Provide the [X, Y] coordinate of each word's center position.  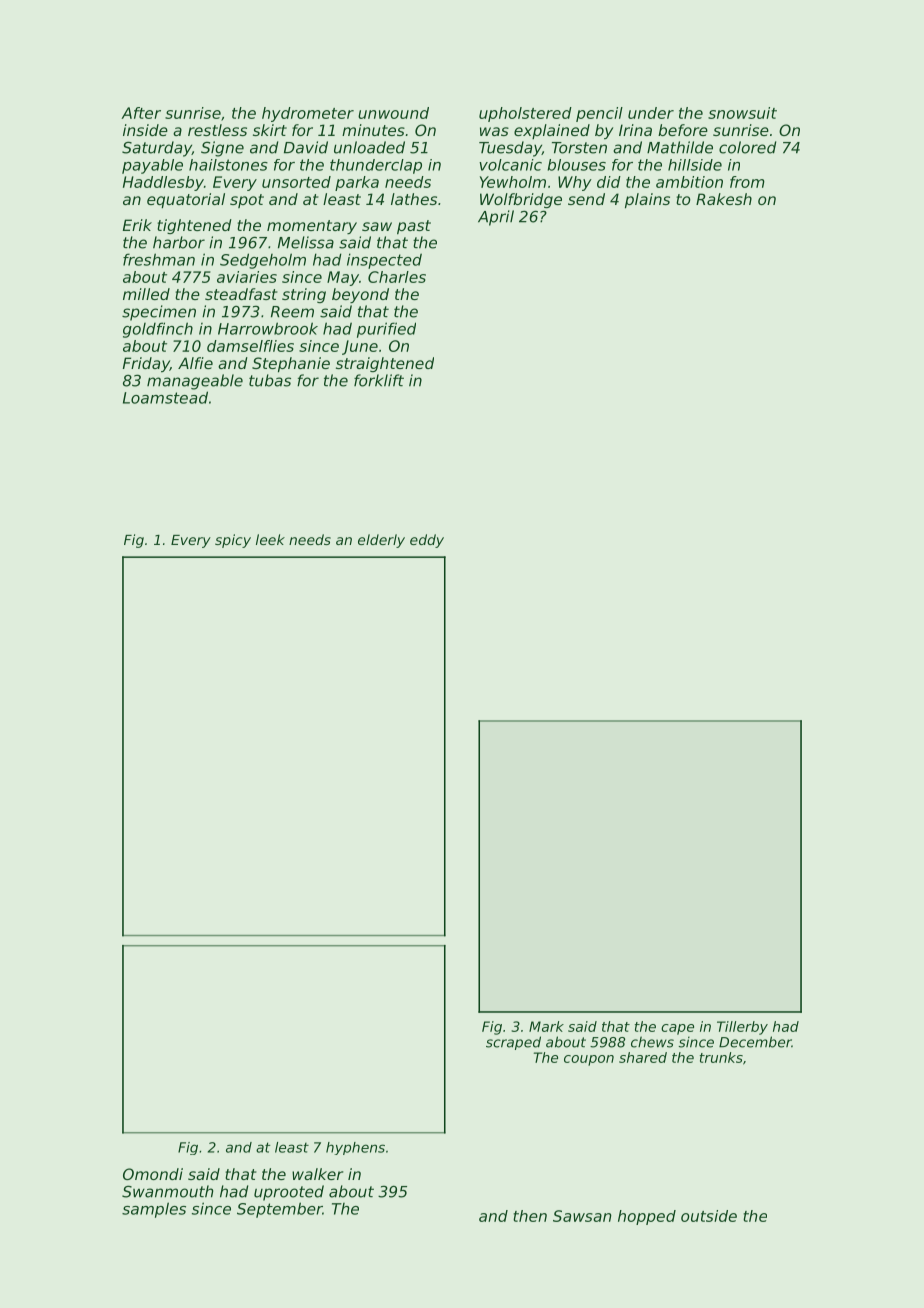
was [494, 131]
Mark [546, 1026]
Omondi [153, 1174]
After [141, 113]
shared [643, 1057]
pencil [599, 114]
